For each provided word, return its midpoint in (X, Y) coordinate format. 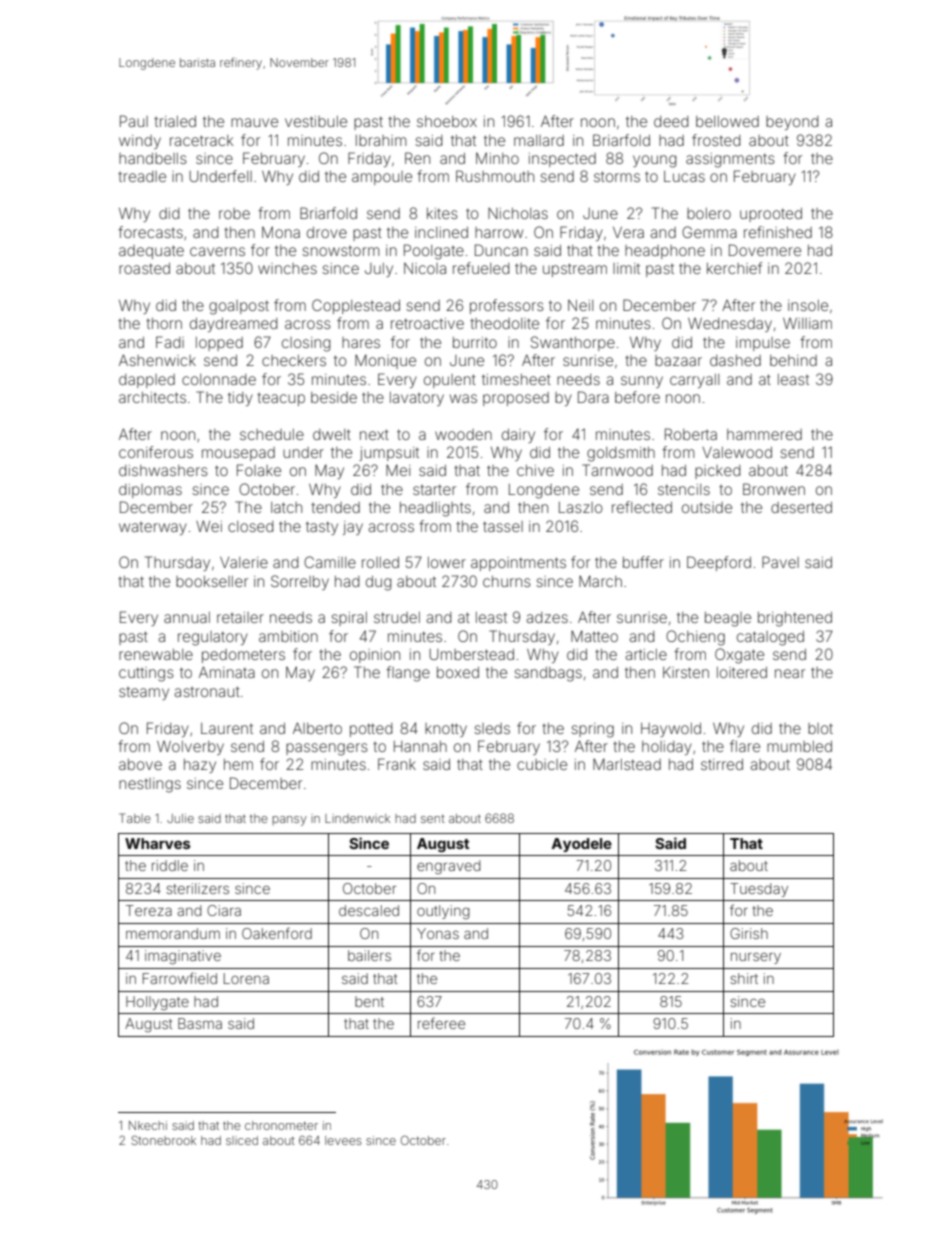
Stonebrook (163, 1140)
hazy (200, 766)
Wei (209, 526)
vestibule (316, 121)
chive (535, 470)
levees (343, 1140)
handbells (153, 158)
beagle (728, 619)
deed (671, 121)
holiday (667, 748)
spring (592, 730)
